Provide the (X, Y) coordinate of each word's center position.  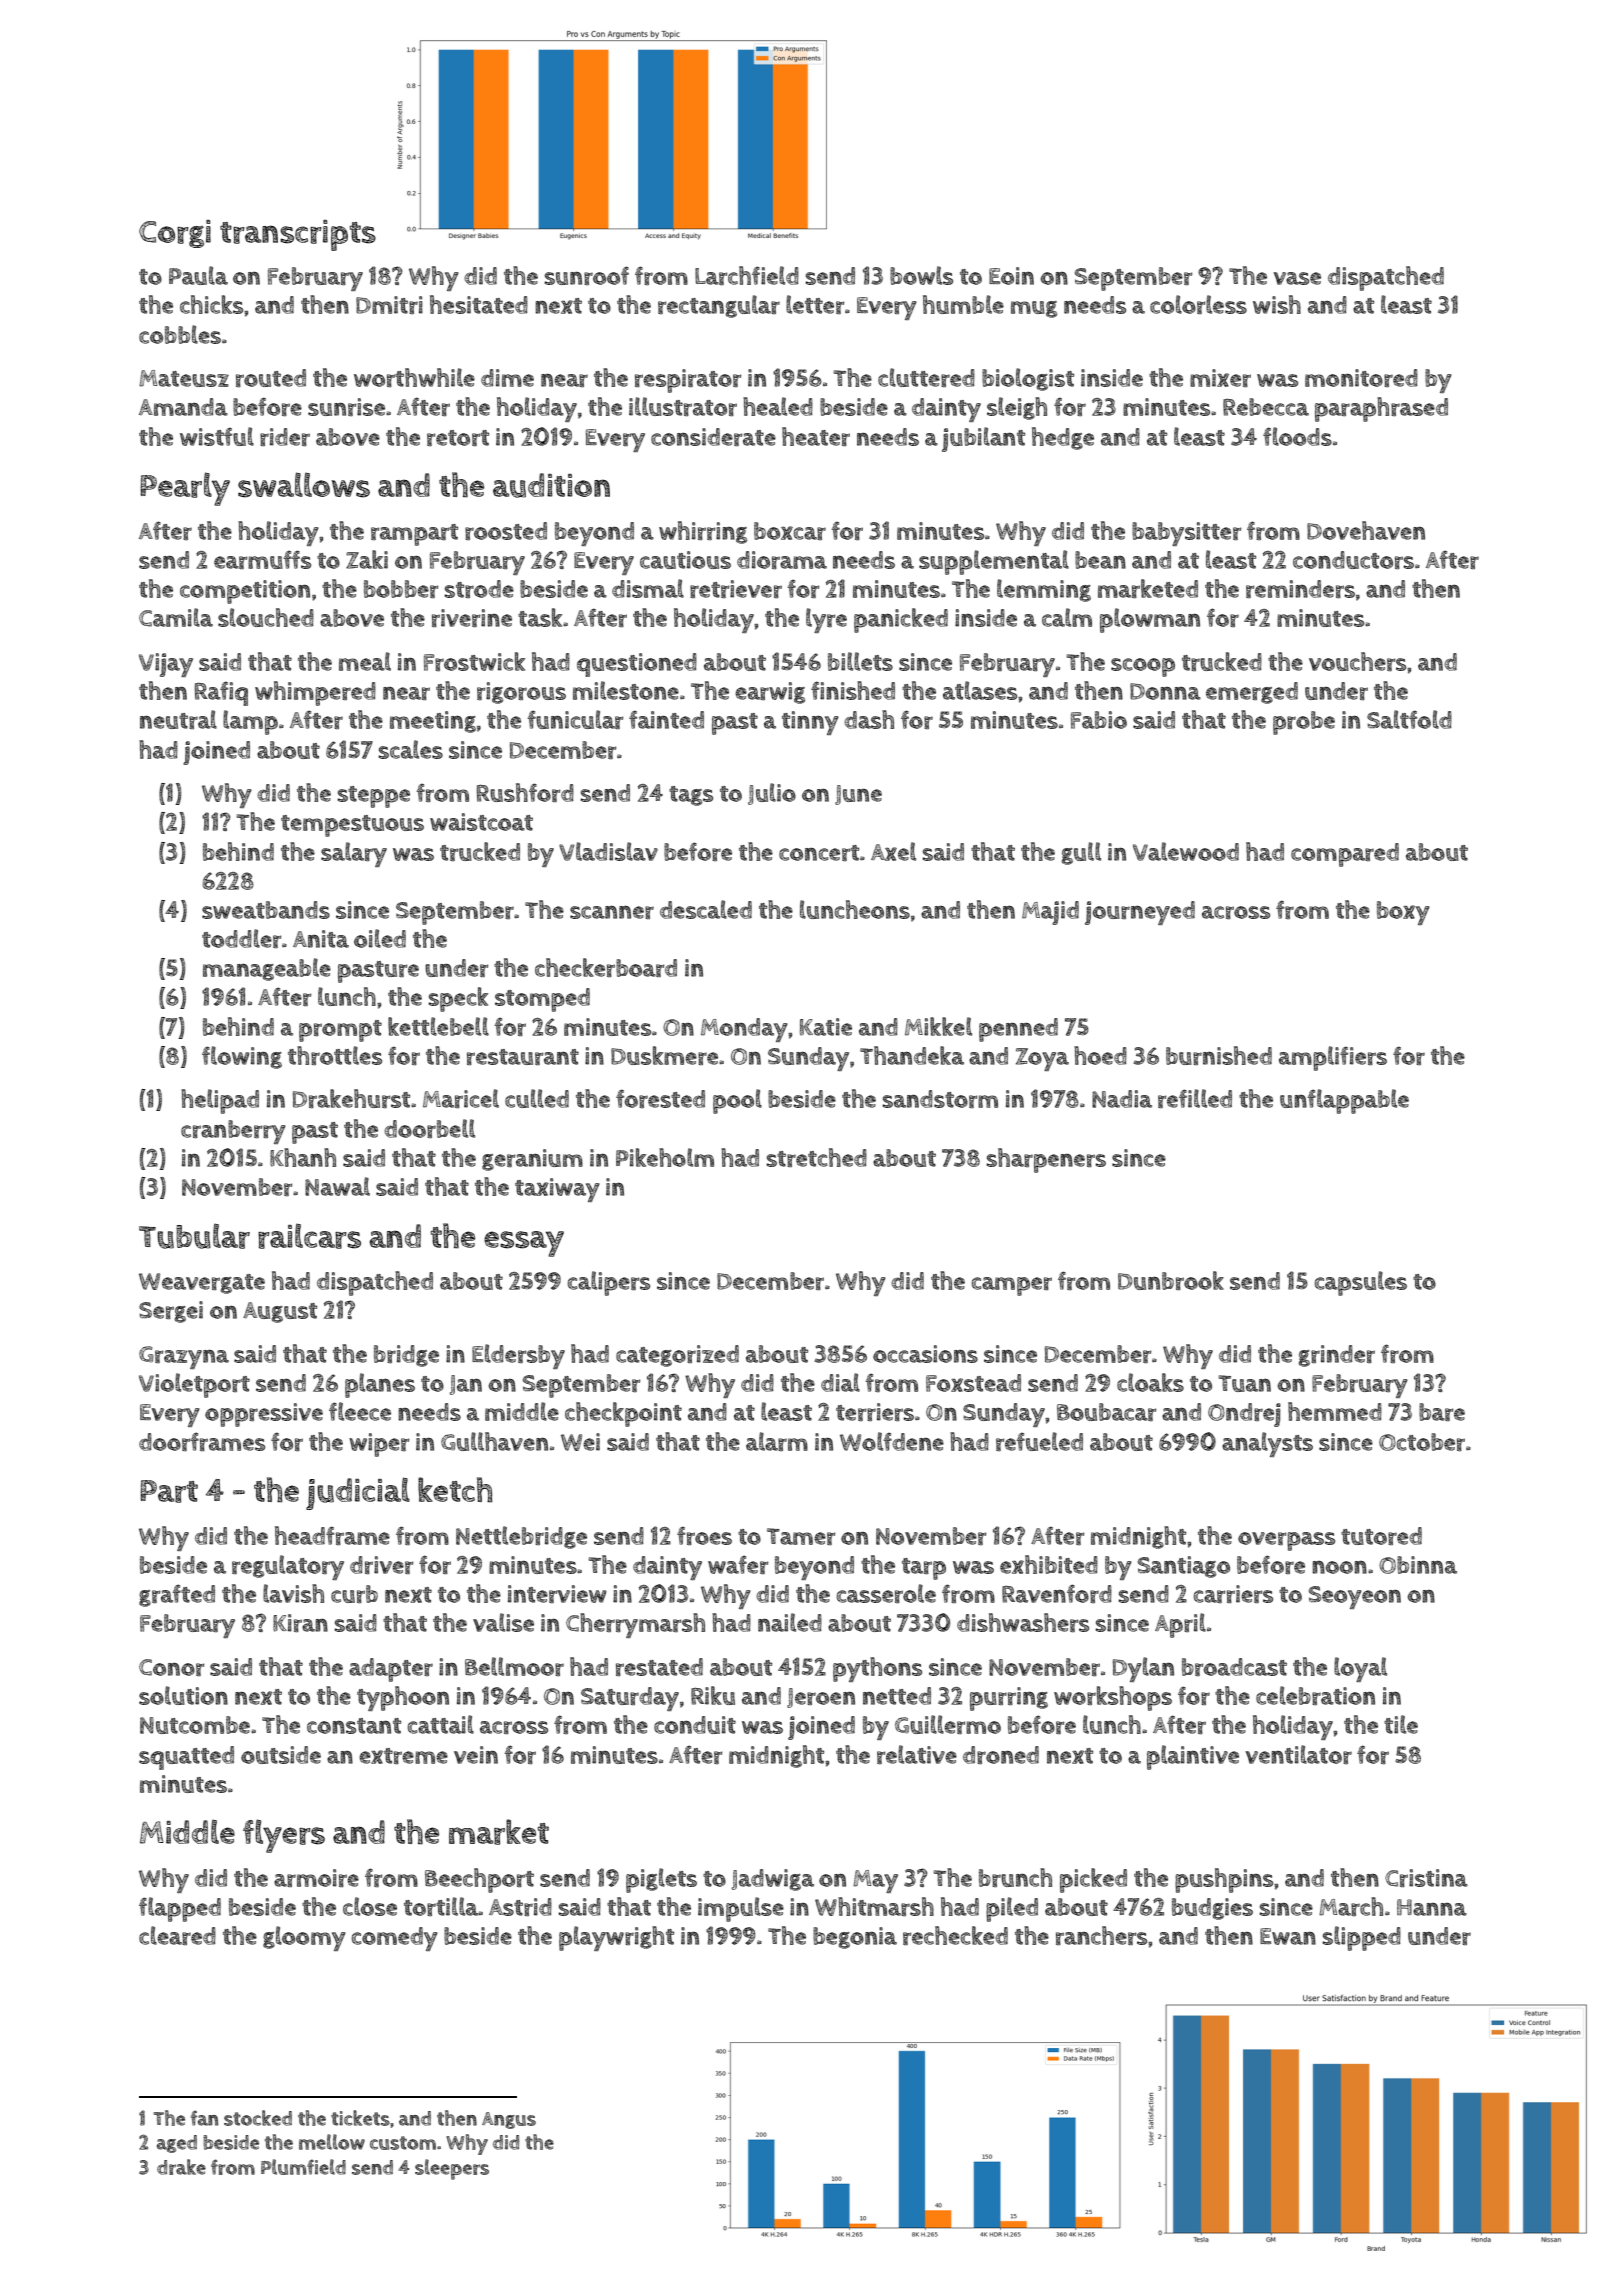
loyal (1360, 1669)
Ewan (1288, 1936)
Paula (198, 275)
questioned (637, 665)
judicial (358, 1493)
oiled (380, 938)
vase (1297, 278)
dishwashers (1023, 1622)
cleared (177, 1935)
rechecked (955, 1935)
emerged (1252, 693)
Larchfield (747, 275)
